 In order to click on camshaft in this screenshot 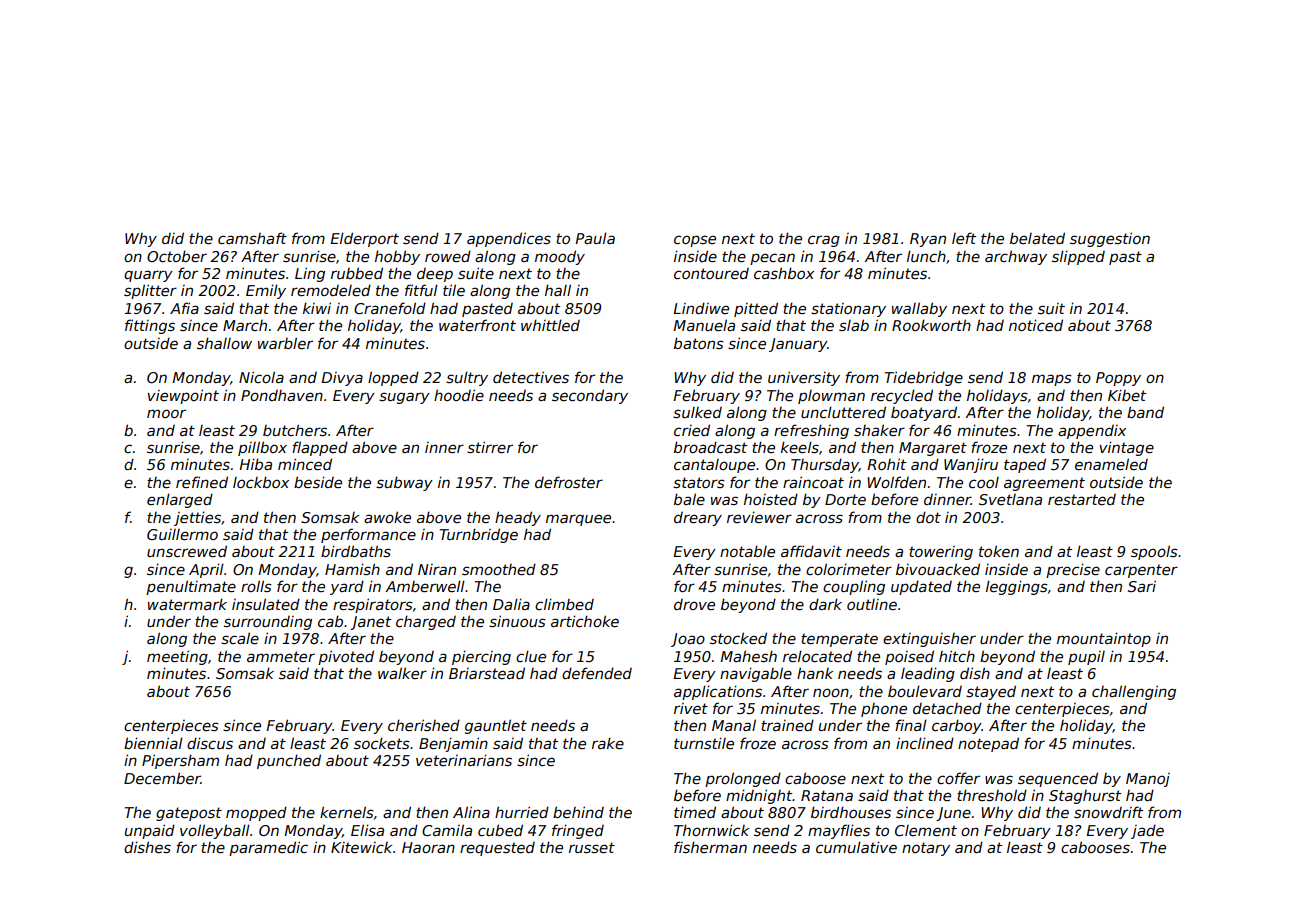, I will do `click(252, 238)`.
